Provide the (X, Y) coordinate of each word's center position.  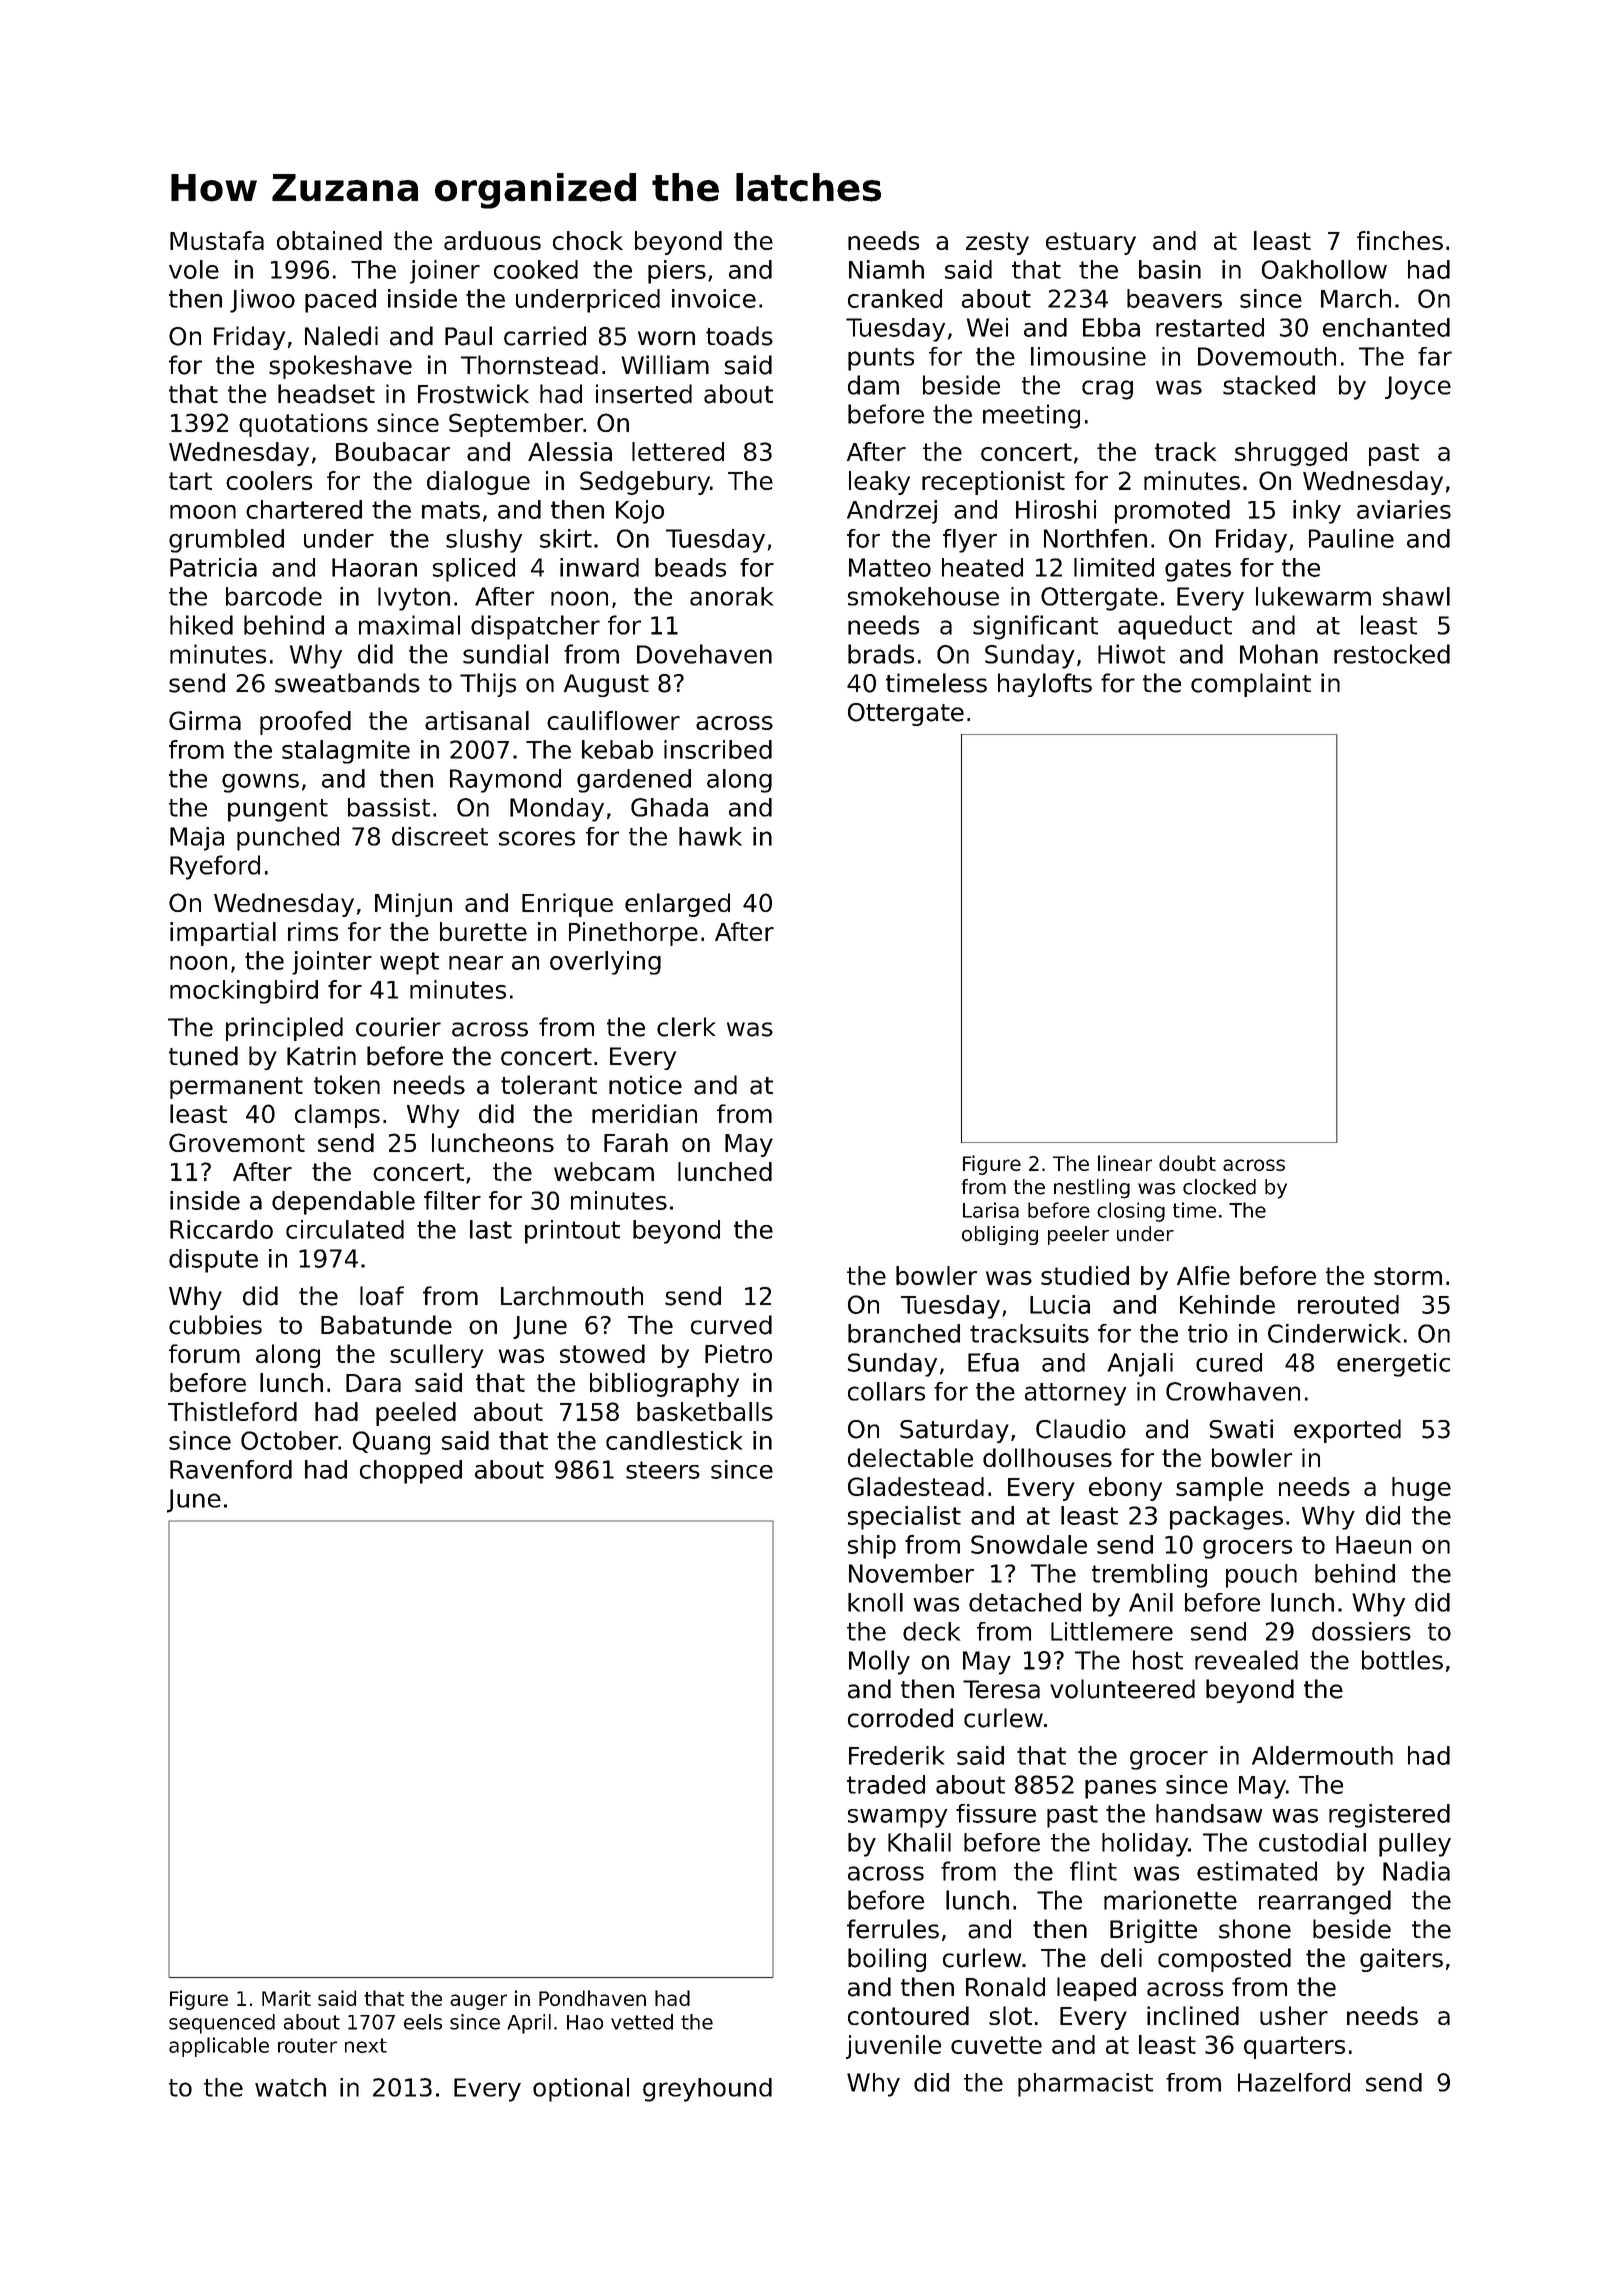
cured (1229, 1362)
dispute (213, 1261)
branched (904, 1333)
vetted (642, 2022)
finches (1400, 240)
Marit (286, 1998)
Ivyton (414, 599)
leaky (879, 483)
